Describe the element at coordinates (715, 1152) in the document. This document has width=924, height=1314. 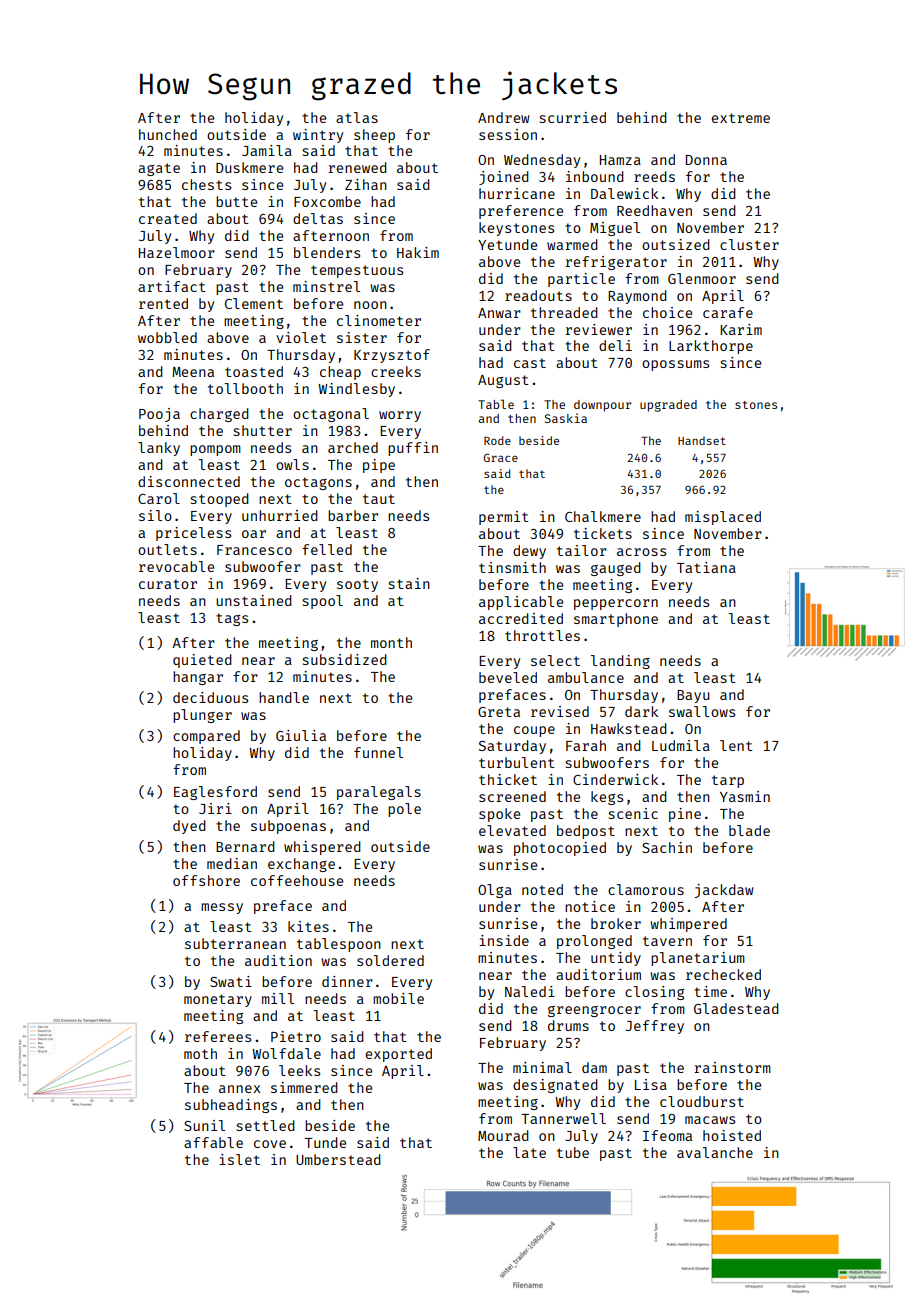
I see `avalanche` at that location.
